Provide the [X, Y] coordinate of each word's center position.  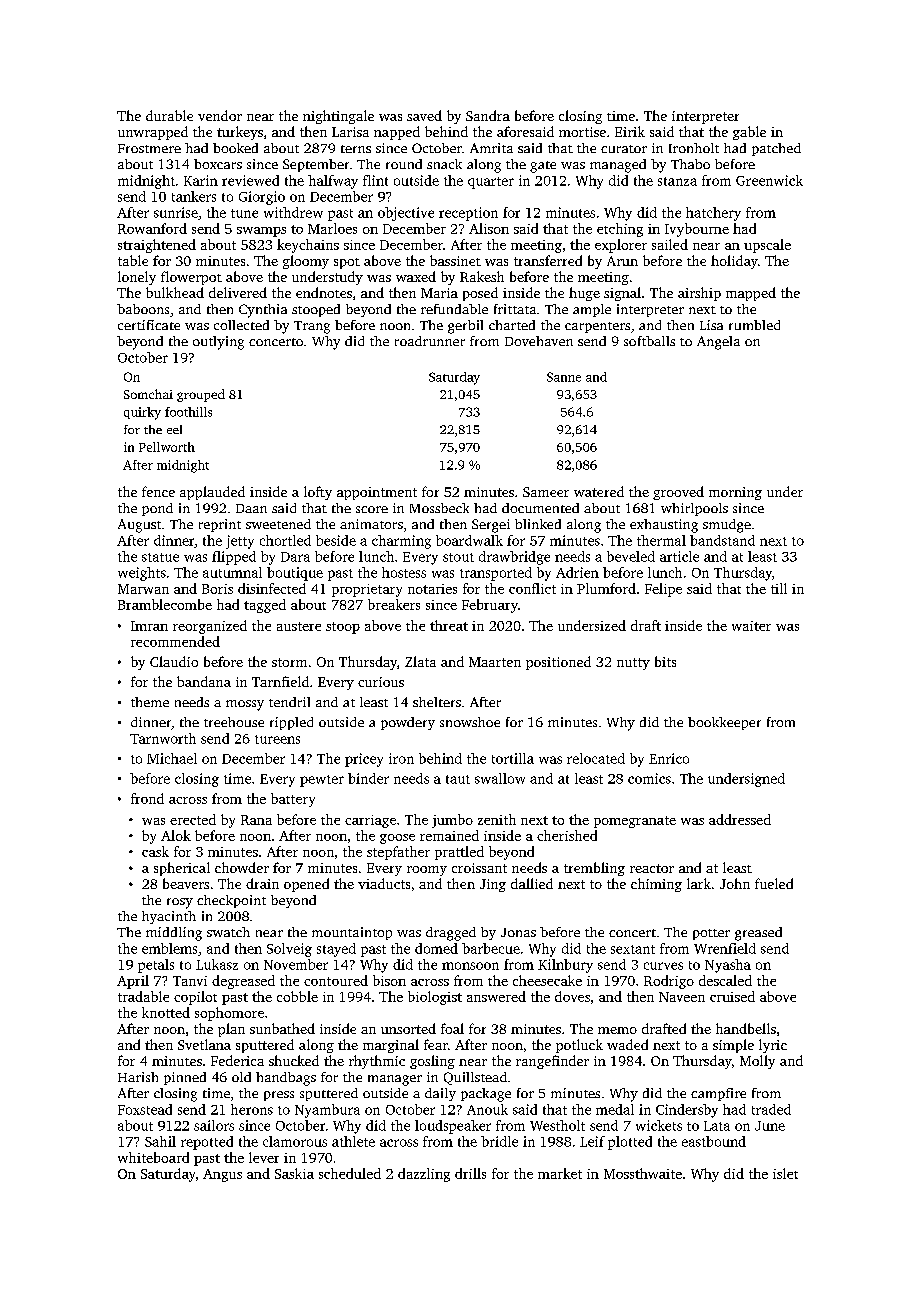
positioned [558, 663]
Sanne [564, 377]
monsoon [470, 966]
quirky [142, 413]
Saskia [294, 1173]
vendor [220, 115]
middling [174, 934]
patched [776, 149]
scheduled [350, 1173]
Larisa [350, 132]
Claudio [174, 661]
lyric [773, 1046]
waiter [751, 626]
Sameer [546, 492]
